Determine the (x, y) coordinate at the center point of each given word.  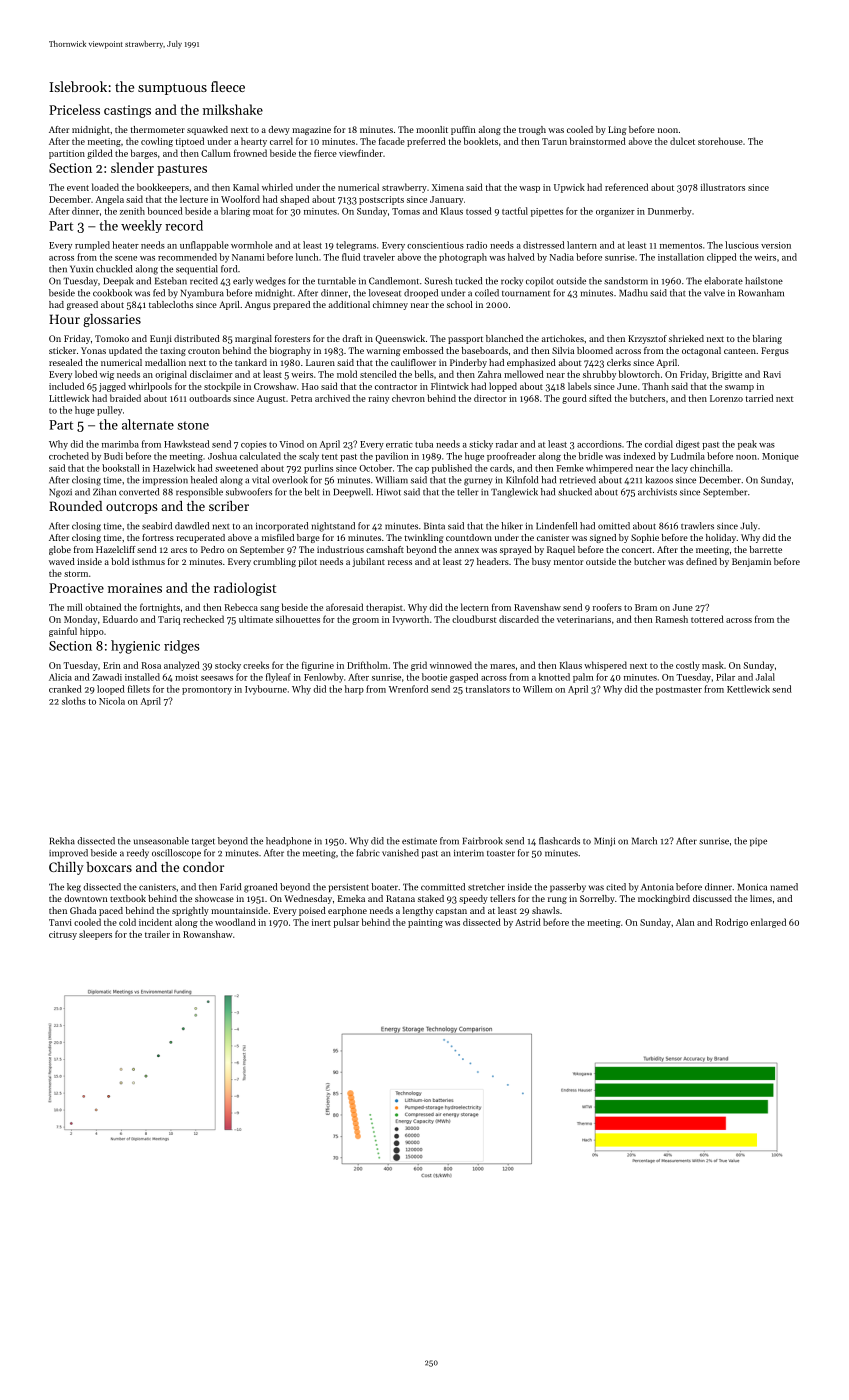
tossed (479, 211)
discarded (519, 619)
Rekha (62, 841)
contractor (396, 387)
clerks (619, 362)
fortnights (160, 608)
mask (713, 665)
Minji (604, 841)
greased (82, 305)
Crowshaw (275, 386)
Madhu (633, 293)
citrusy (63, 935)
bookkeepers (163, 188)
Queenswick (400, 339)
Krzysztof (647, 339)
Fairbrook (483, 841)
